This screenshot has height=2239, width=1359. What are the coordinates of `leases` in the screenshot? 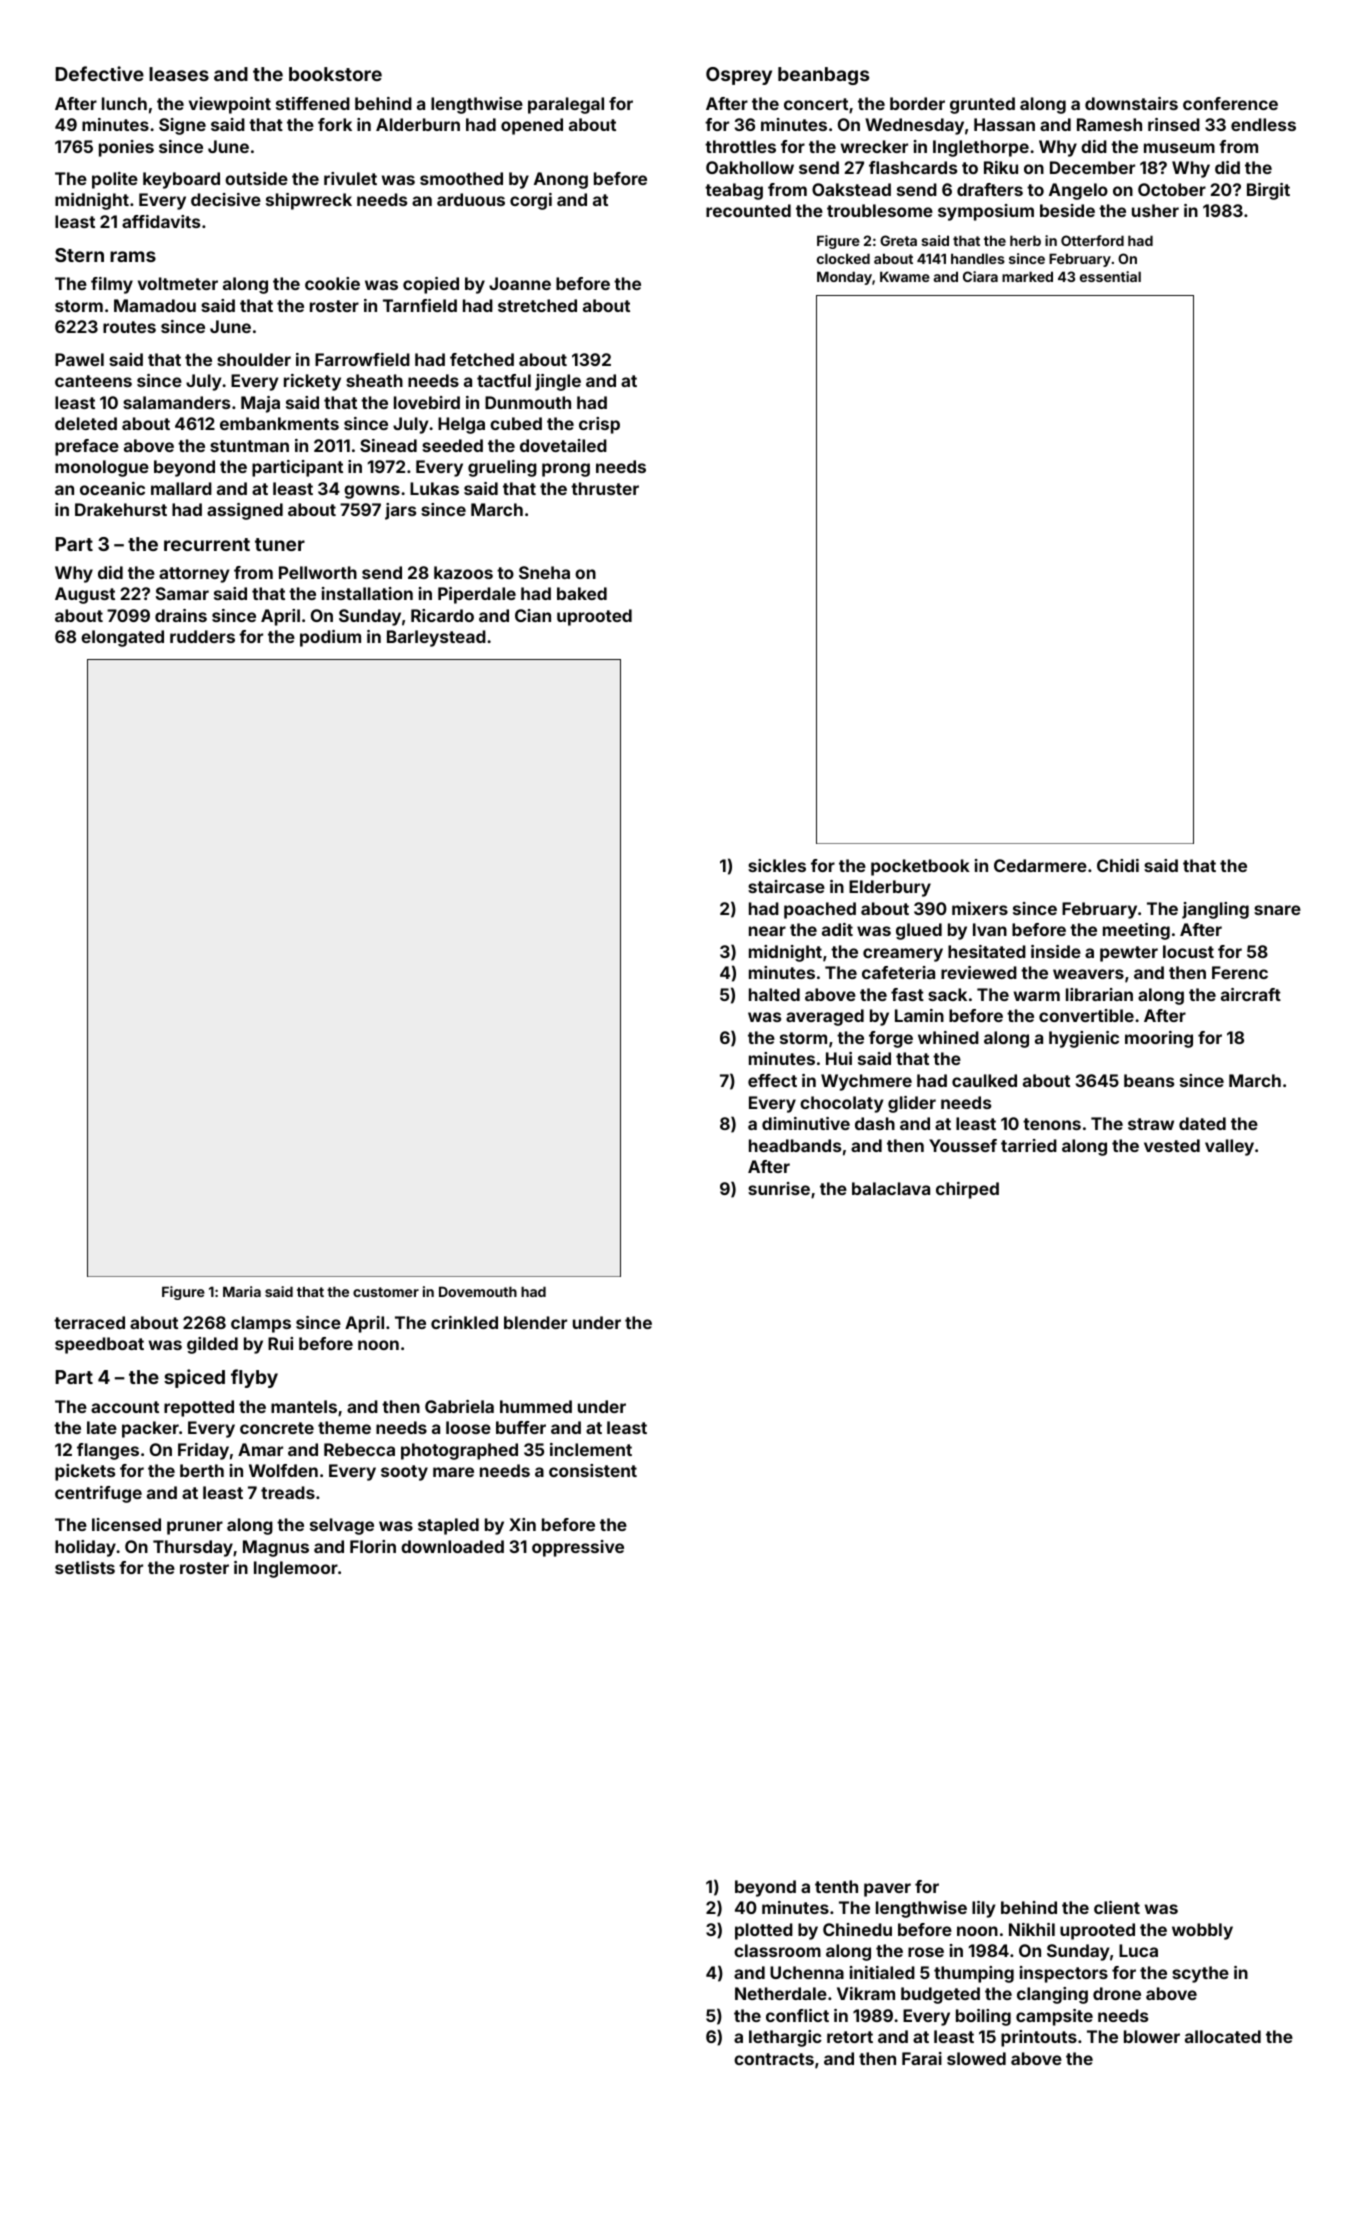 It's located at (179, 74).
